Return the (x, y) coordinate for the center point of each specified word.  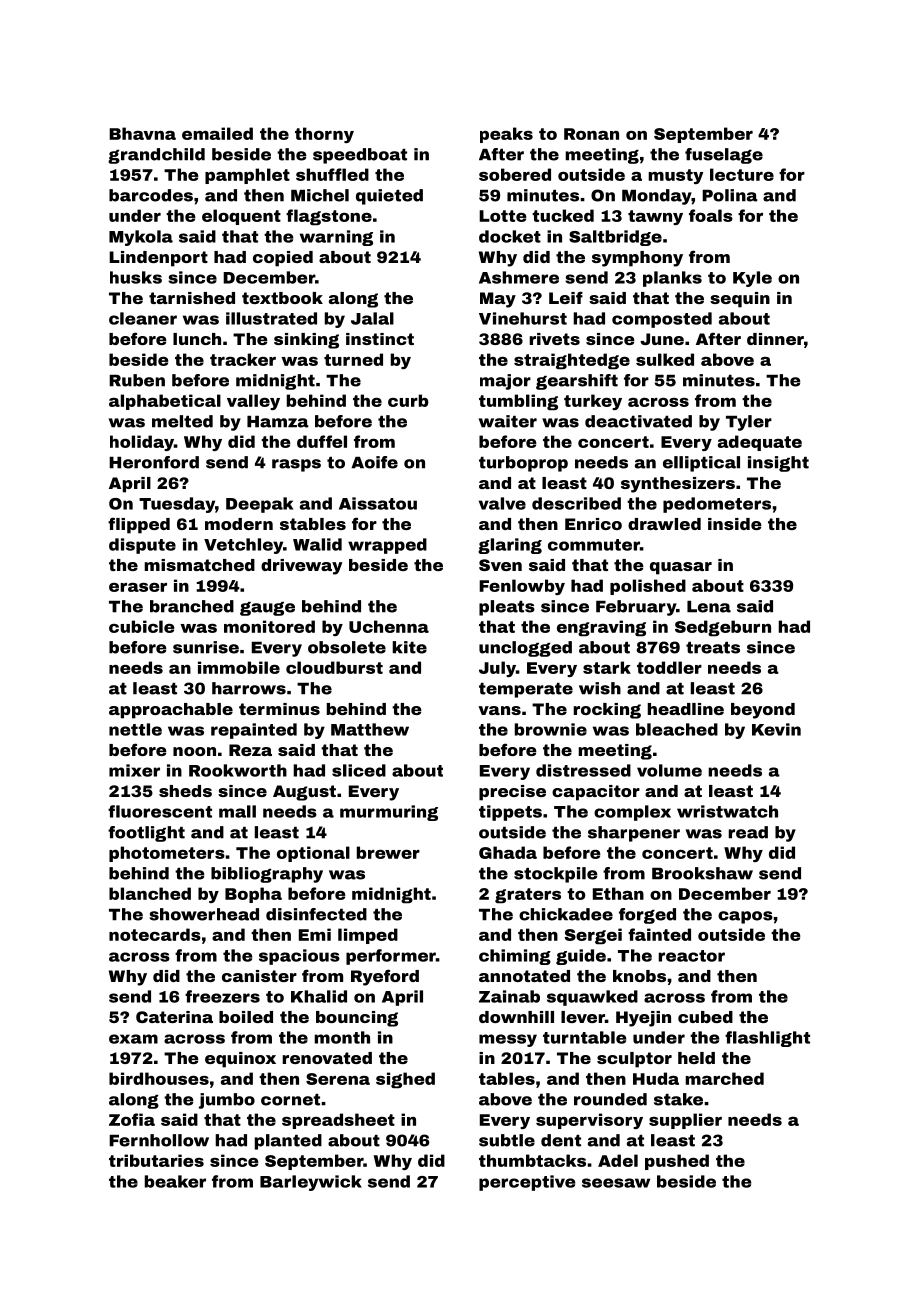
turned (353, 359)
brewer (388, 852)
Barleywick (311, 1183)
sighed (405, 1080)
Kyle (752, 279)
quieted (389, 197)
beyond (763, 711)
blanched (150, 893)
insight (778, 464)
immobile (239, 667)
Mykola (141, 238)
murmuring (389, 813)
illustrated (271, 318)
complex (632, 813)
